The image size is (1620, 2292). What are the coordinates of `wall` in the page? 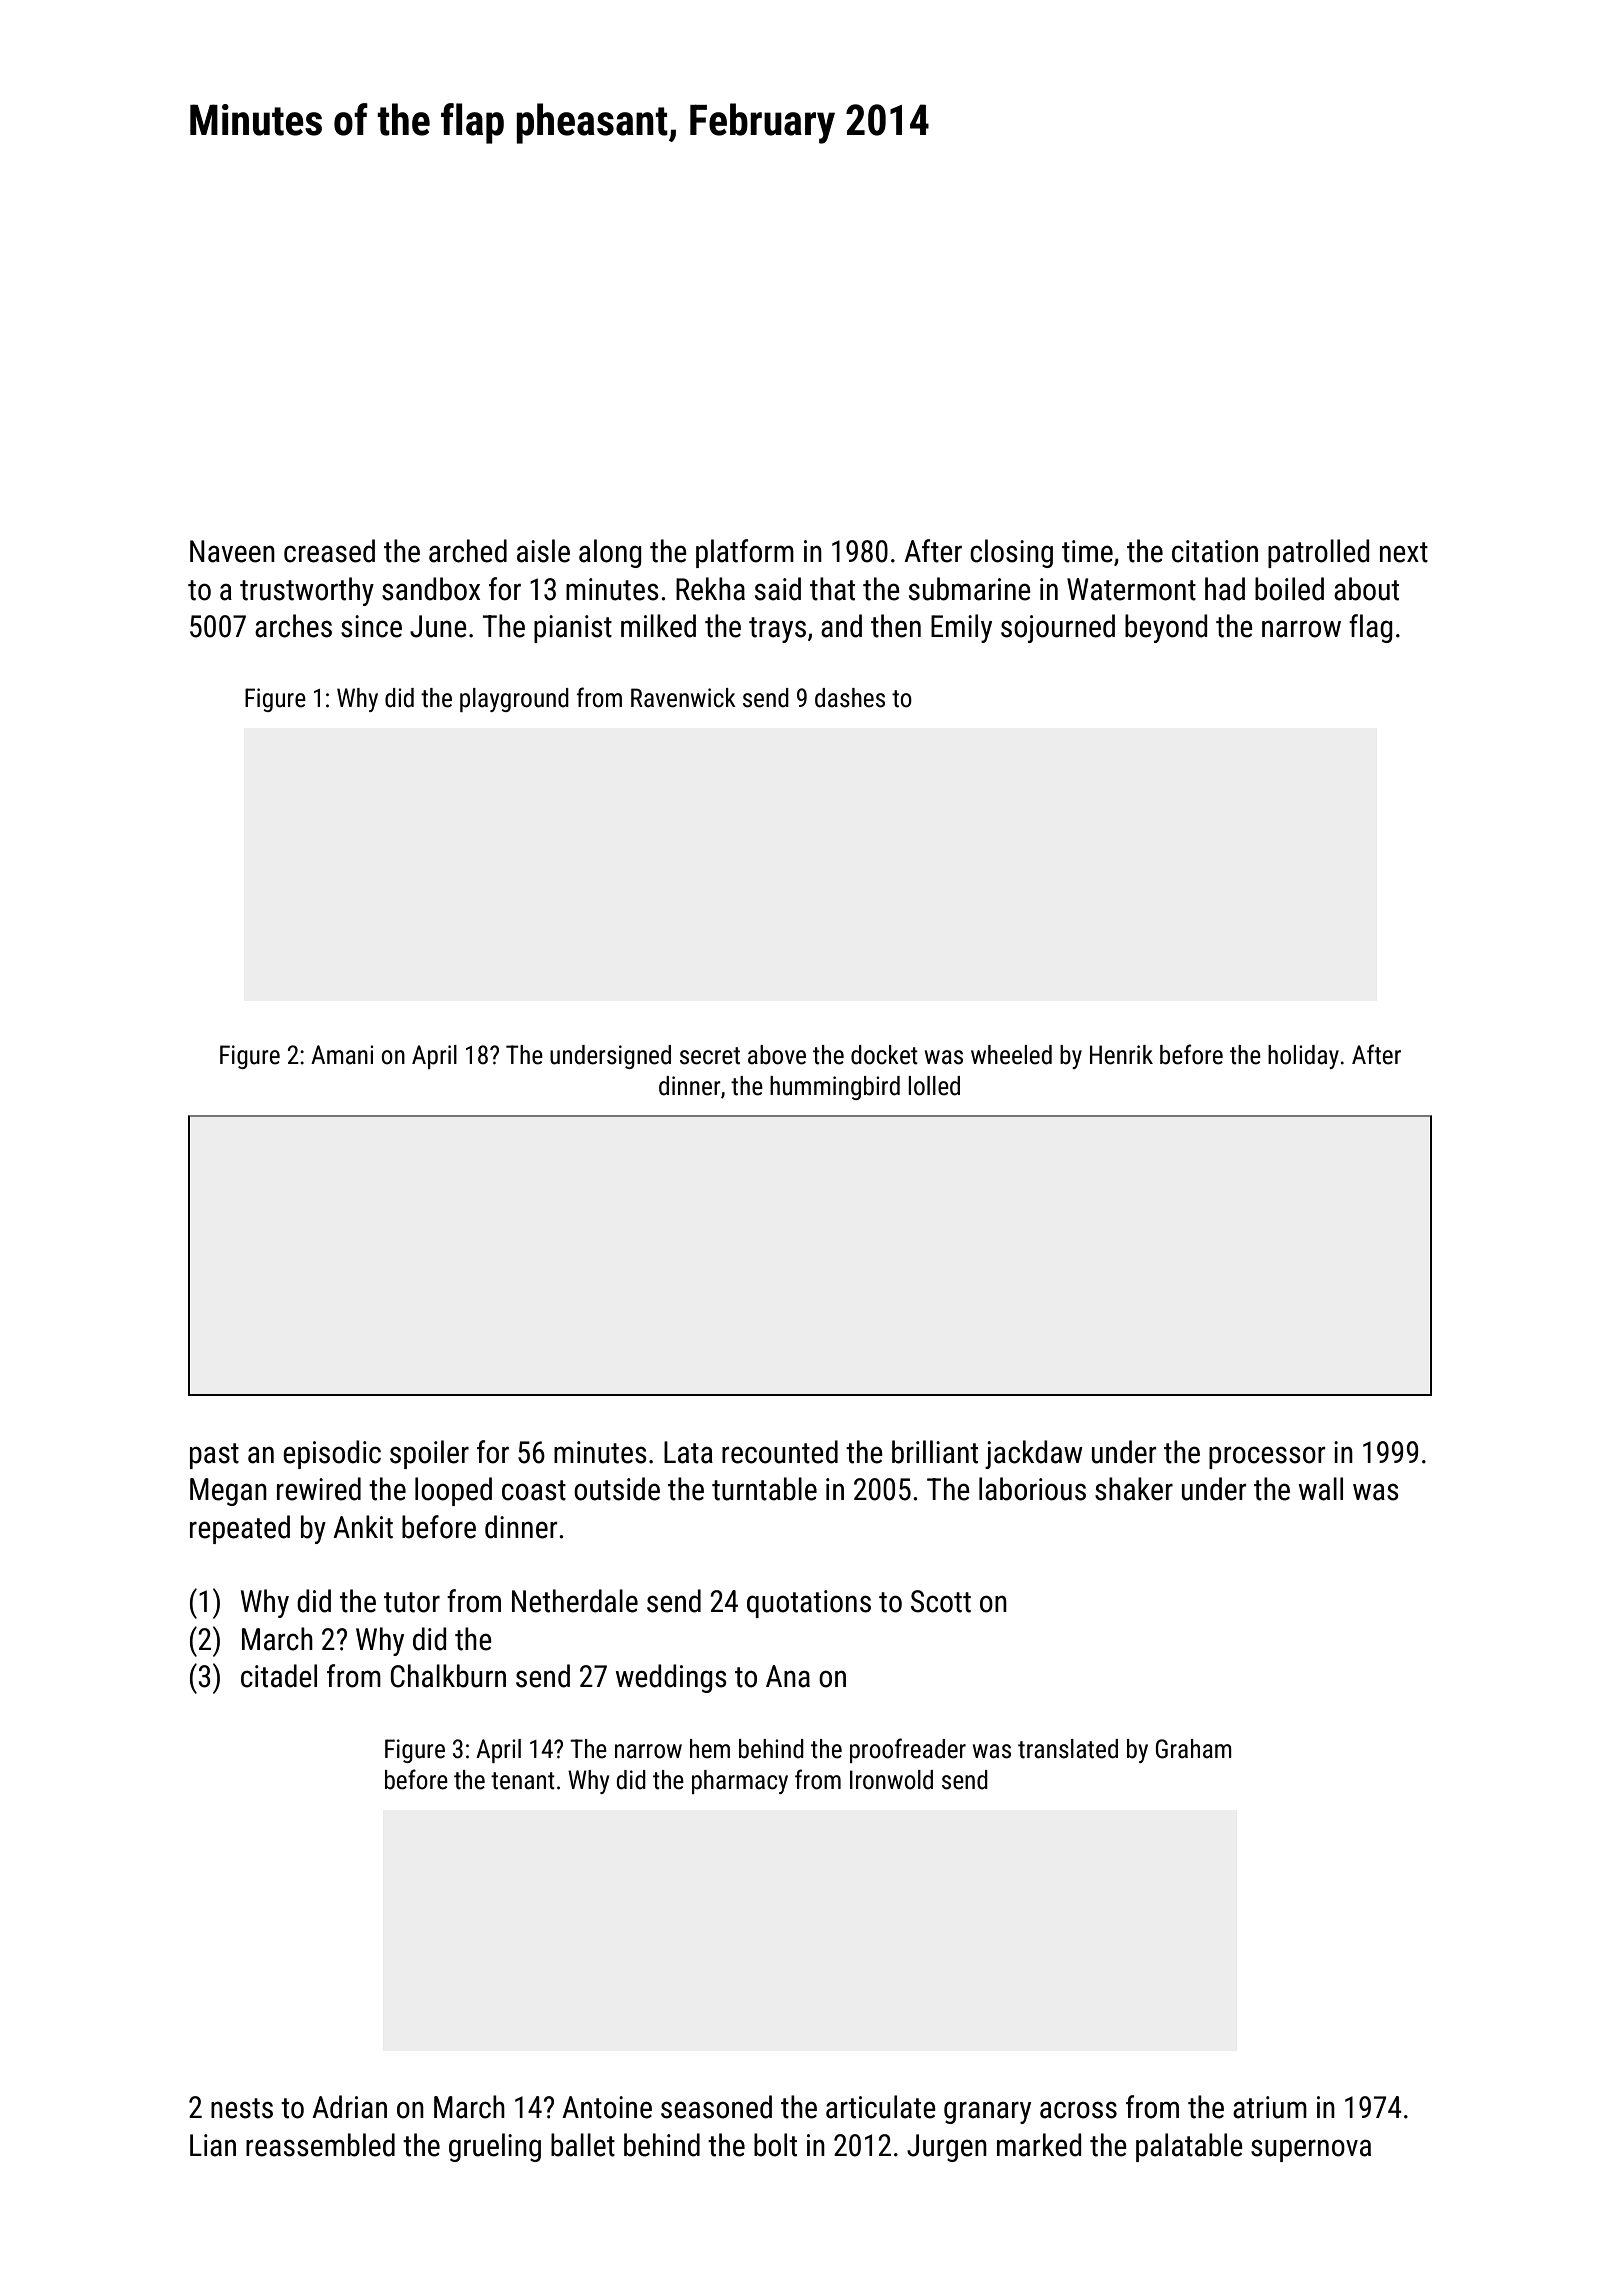 It's located at (1321, 1489).
